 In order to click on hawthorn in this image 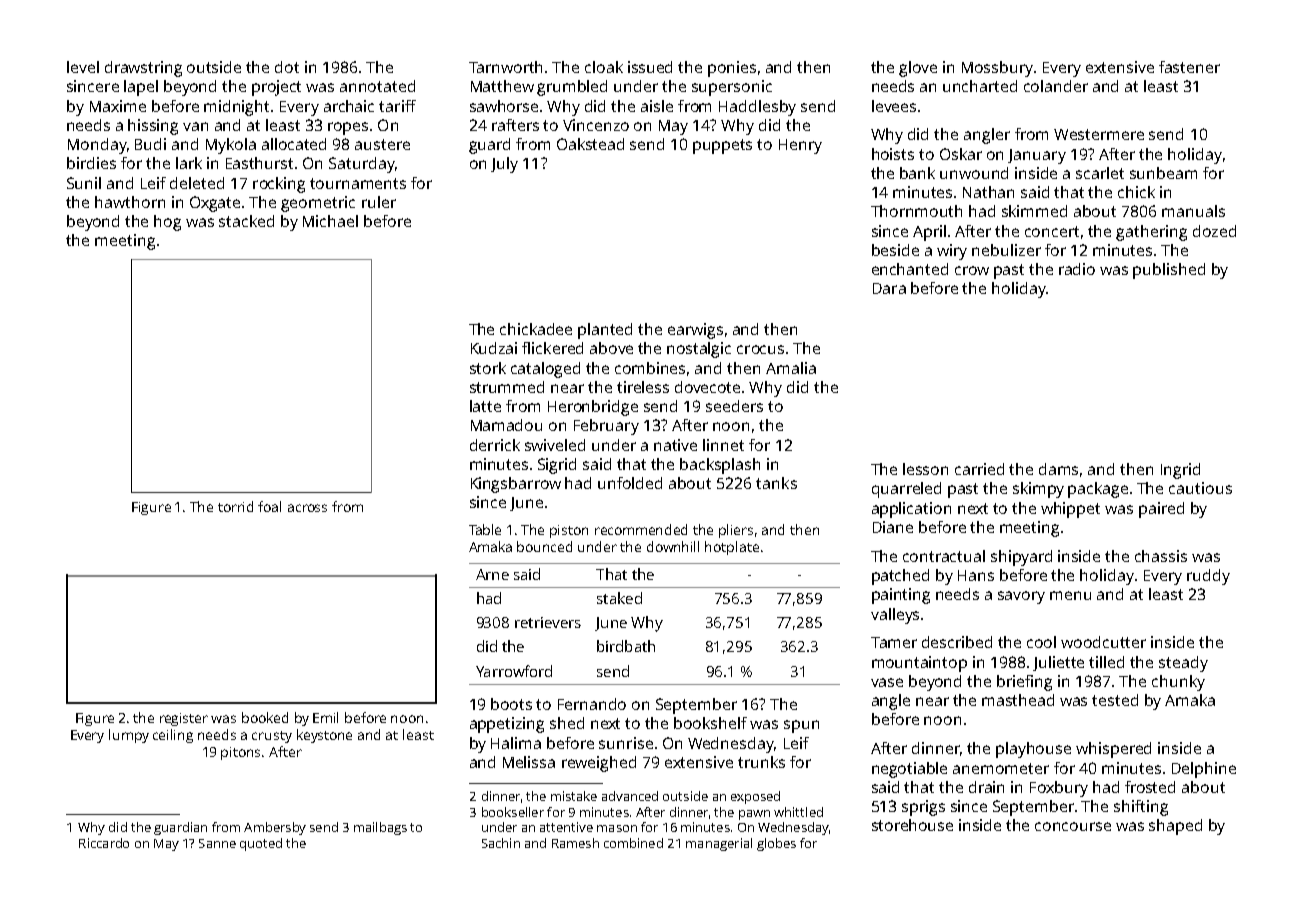, I will do `click(130, 202)`.
